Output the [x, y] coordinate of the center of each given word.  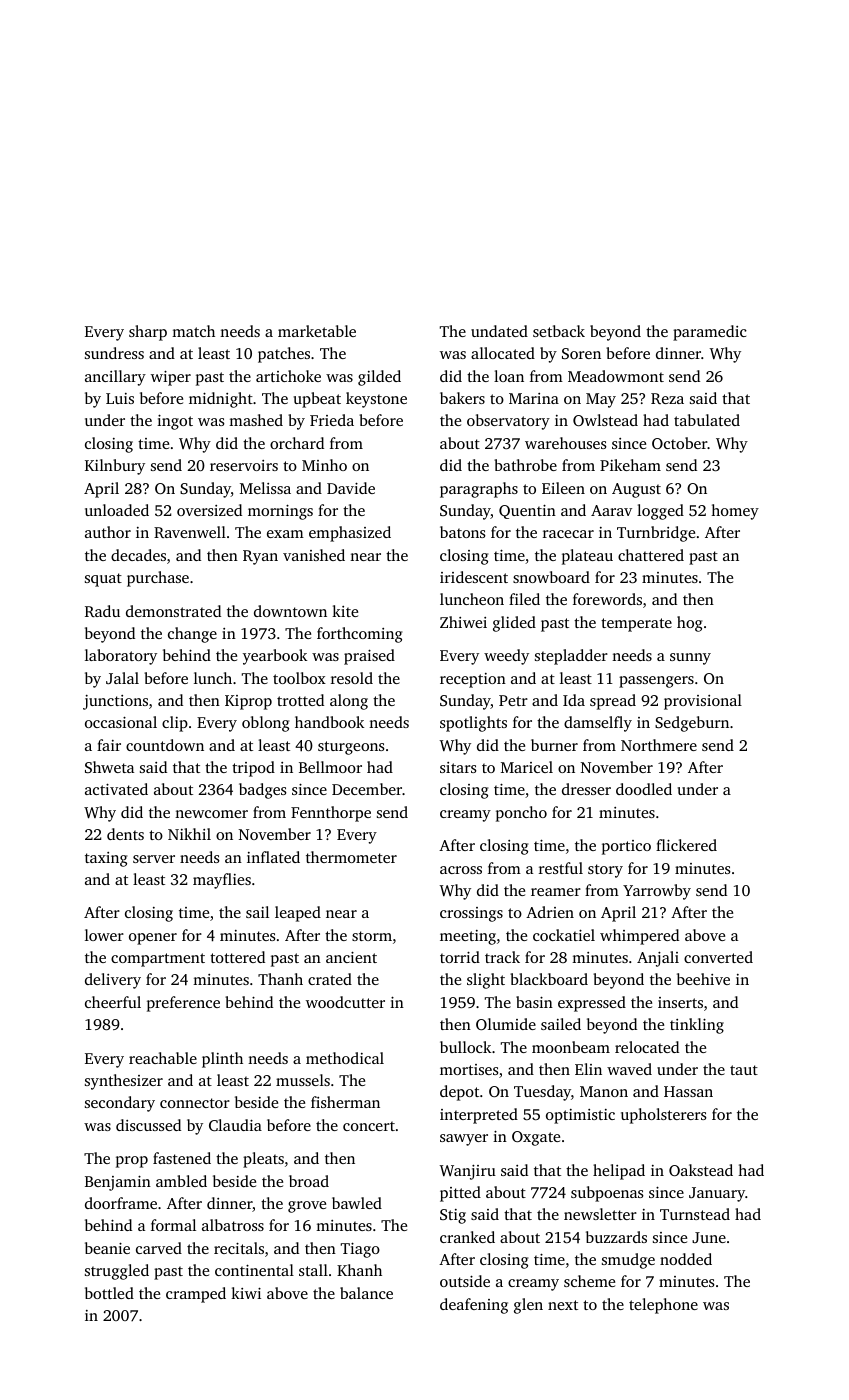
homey [735, 512]
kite [345, 611]
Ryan [260, 557]
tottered [237, 957]
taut [744, 1070]
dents [125, 834]
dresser [586, 789]
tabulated [707, 420]
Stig [453, 1216]
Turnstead [695, 1214]
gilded [379, 378]
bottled [109, 1293]
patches [284, 355]
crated [330, 979]
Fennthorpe [331, 814]
